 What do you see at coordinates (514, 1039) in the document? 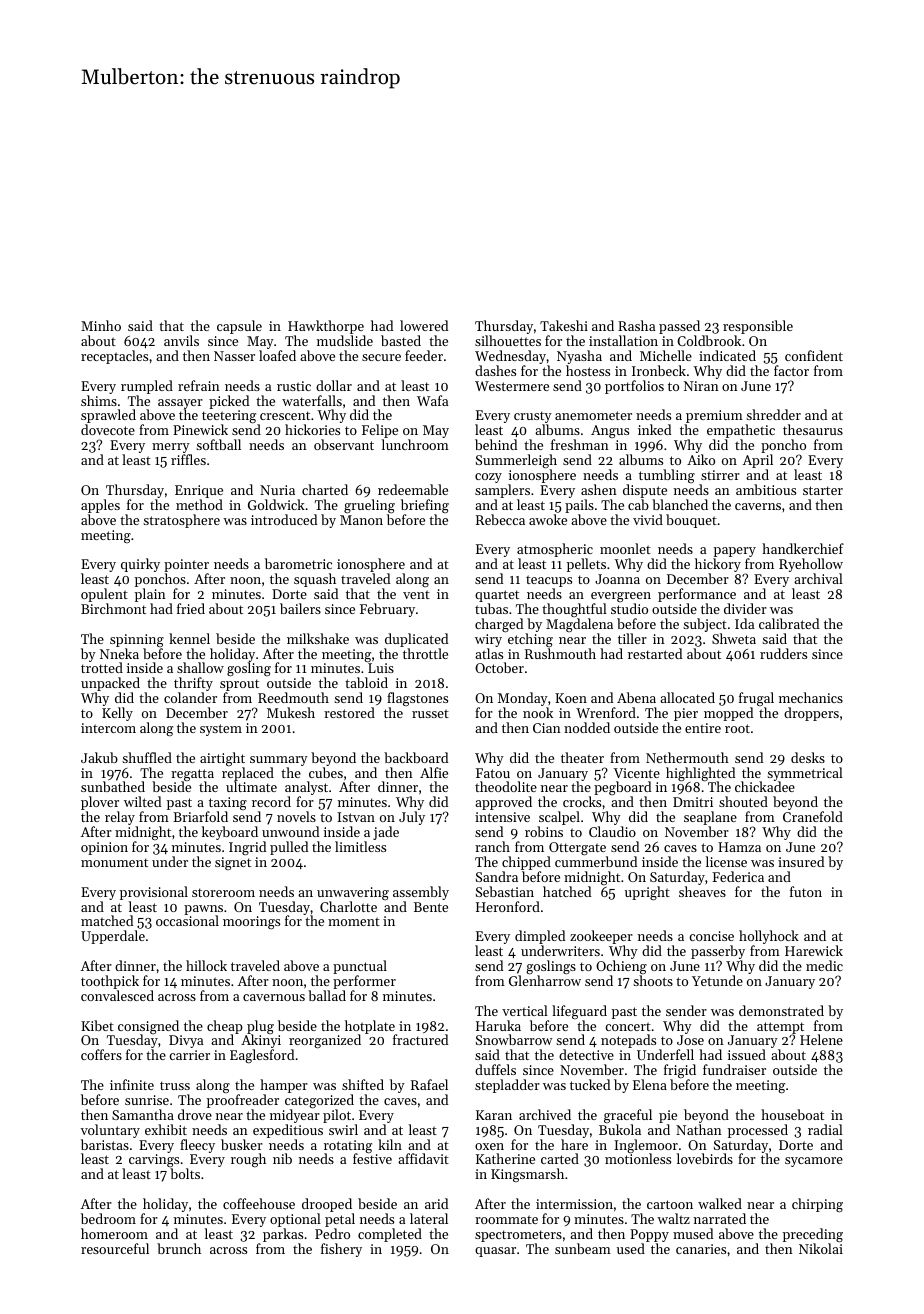
I see `Snowbarrow` at bounding box center [514, 1039].
